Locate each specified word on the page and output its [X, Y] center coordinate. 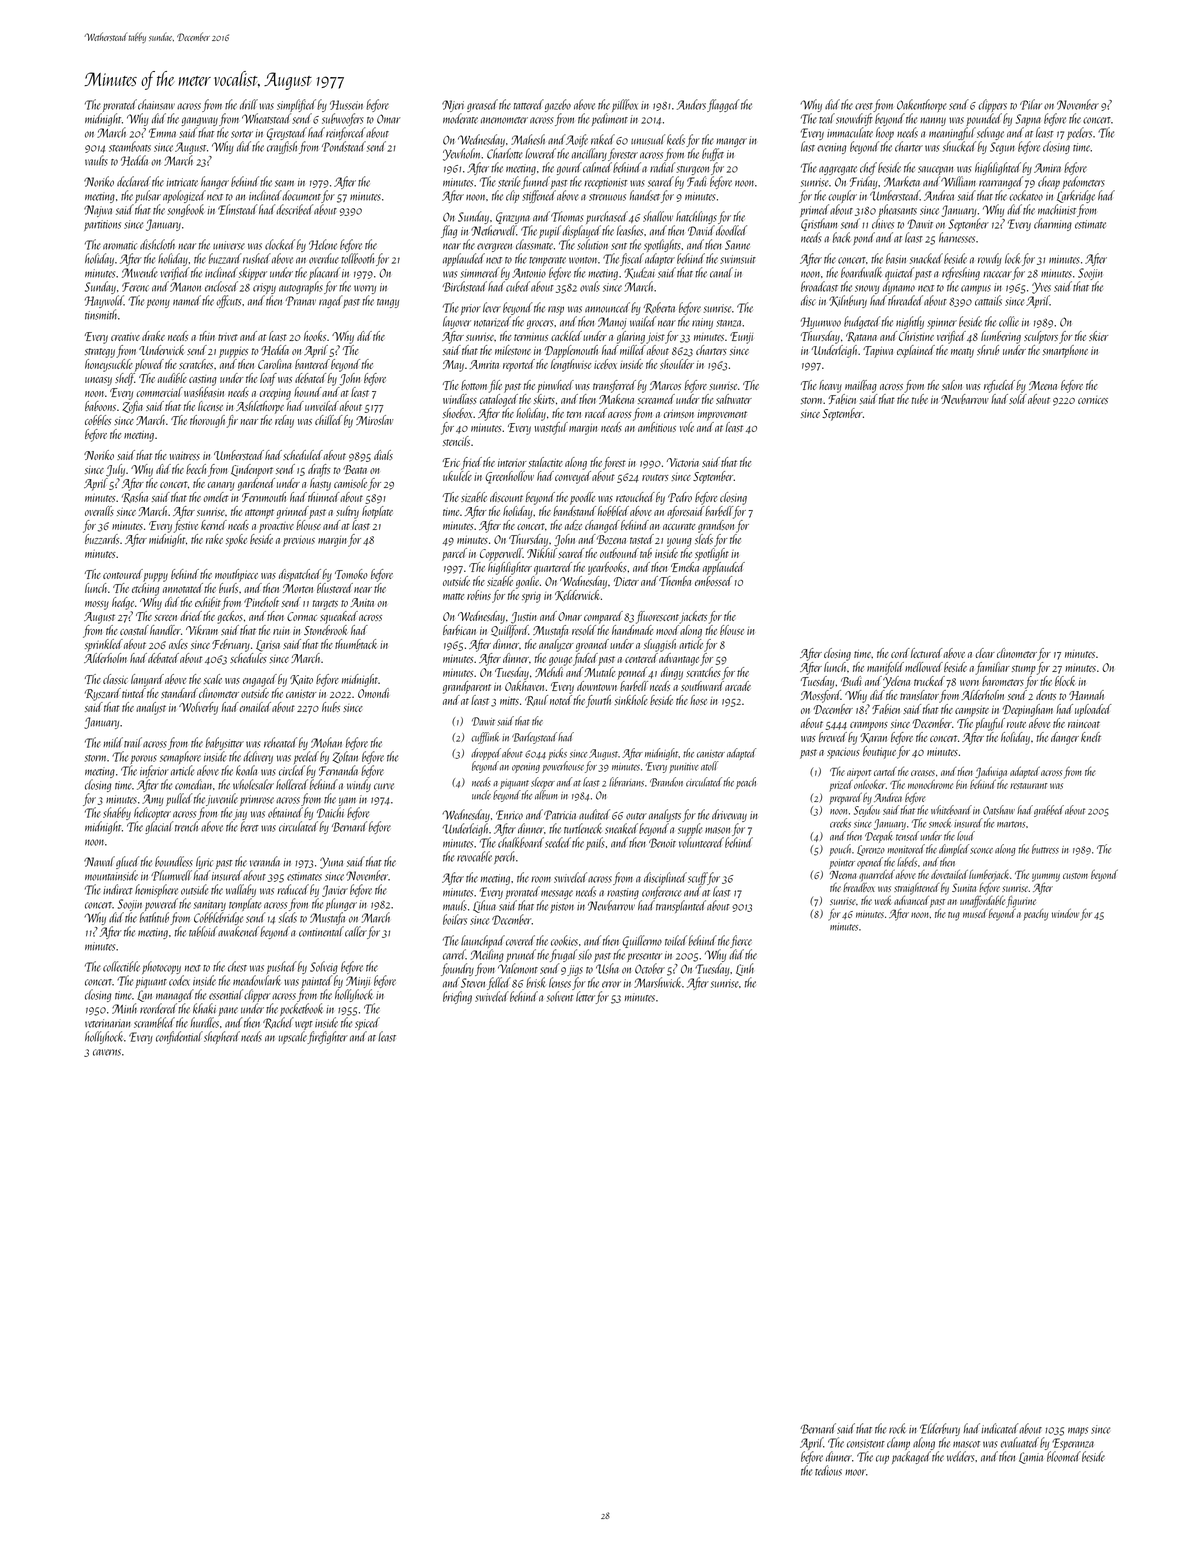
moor [855, 1472]
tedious [828, 1470]
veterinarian [108, 1023]
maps [1078, 1431]
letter [585, 996]
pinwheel [555, 386]
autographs [301, 287]
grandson [716, 526]
